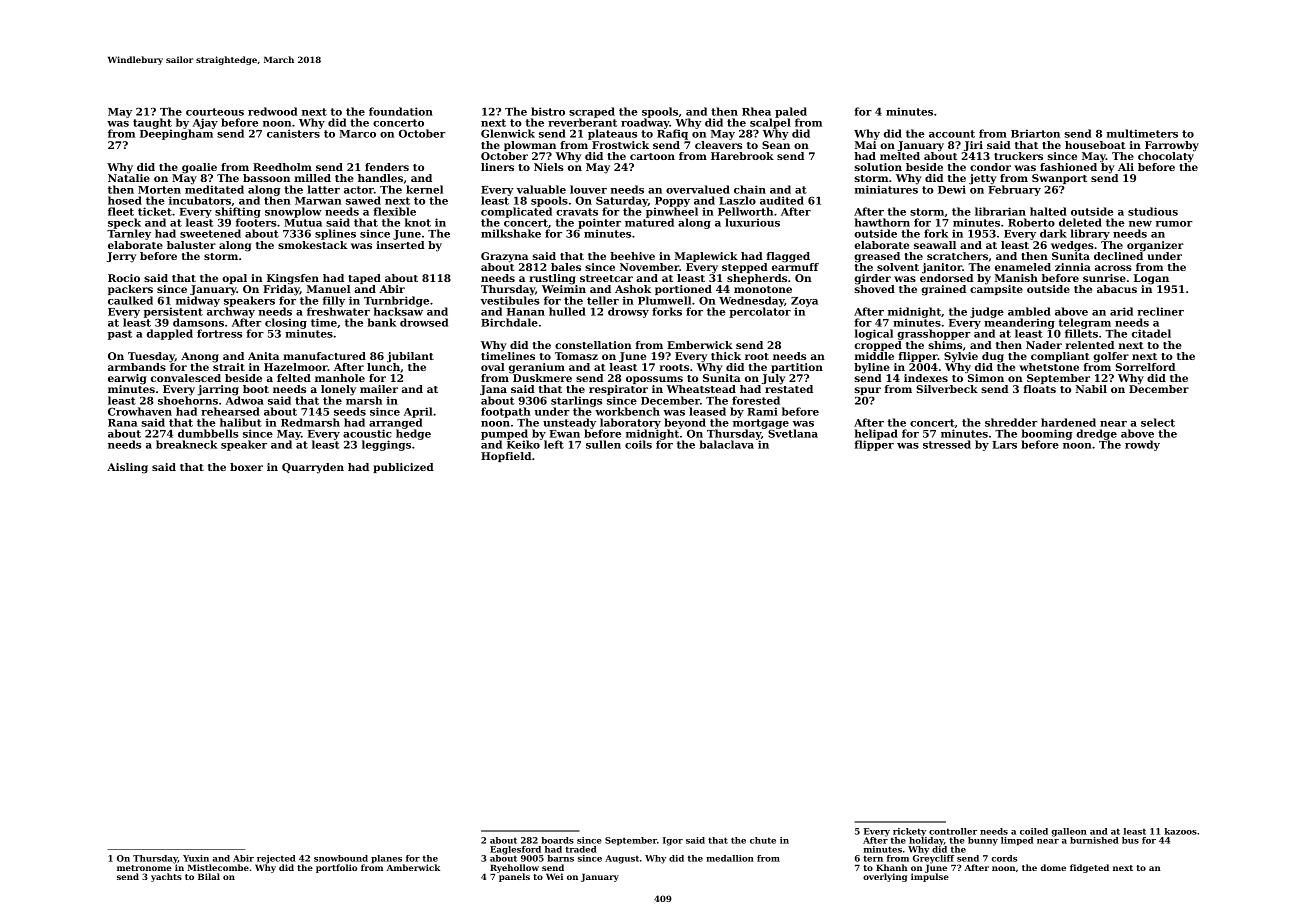 The height and width of the screenshot is (924, 1308). Describe the element at coordinates (1166, 157) in the screenshot. I see `chocolaty` at that location.
